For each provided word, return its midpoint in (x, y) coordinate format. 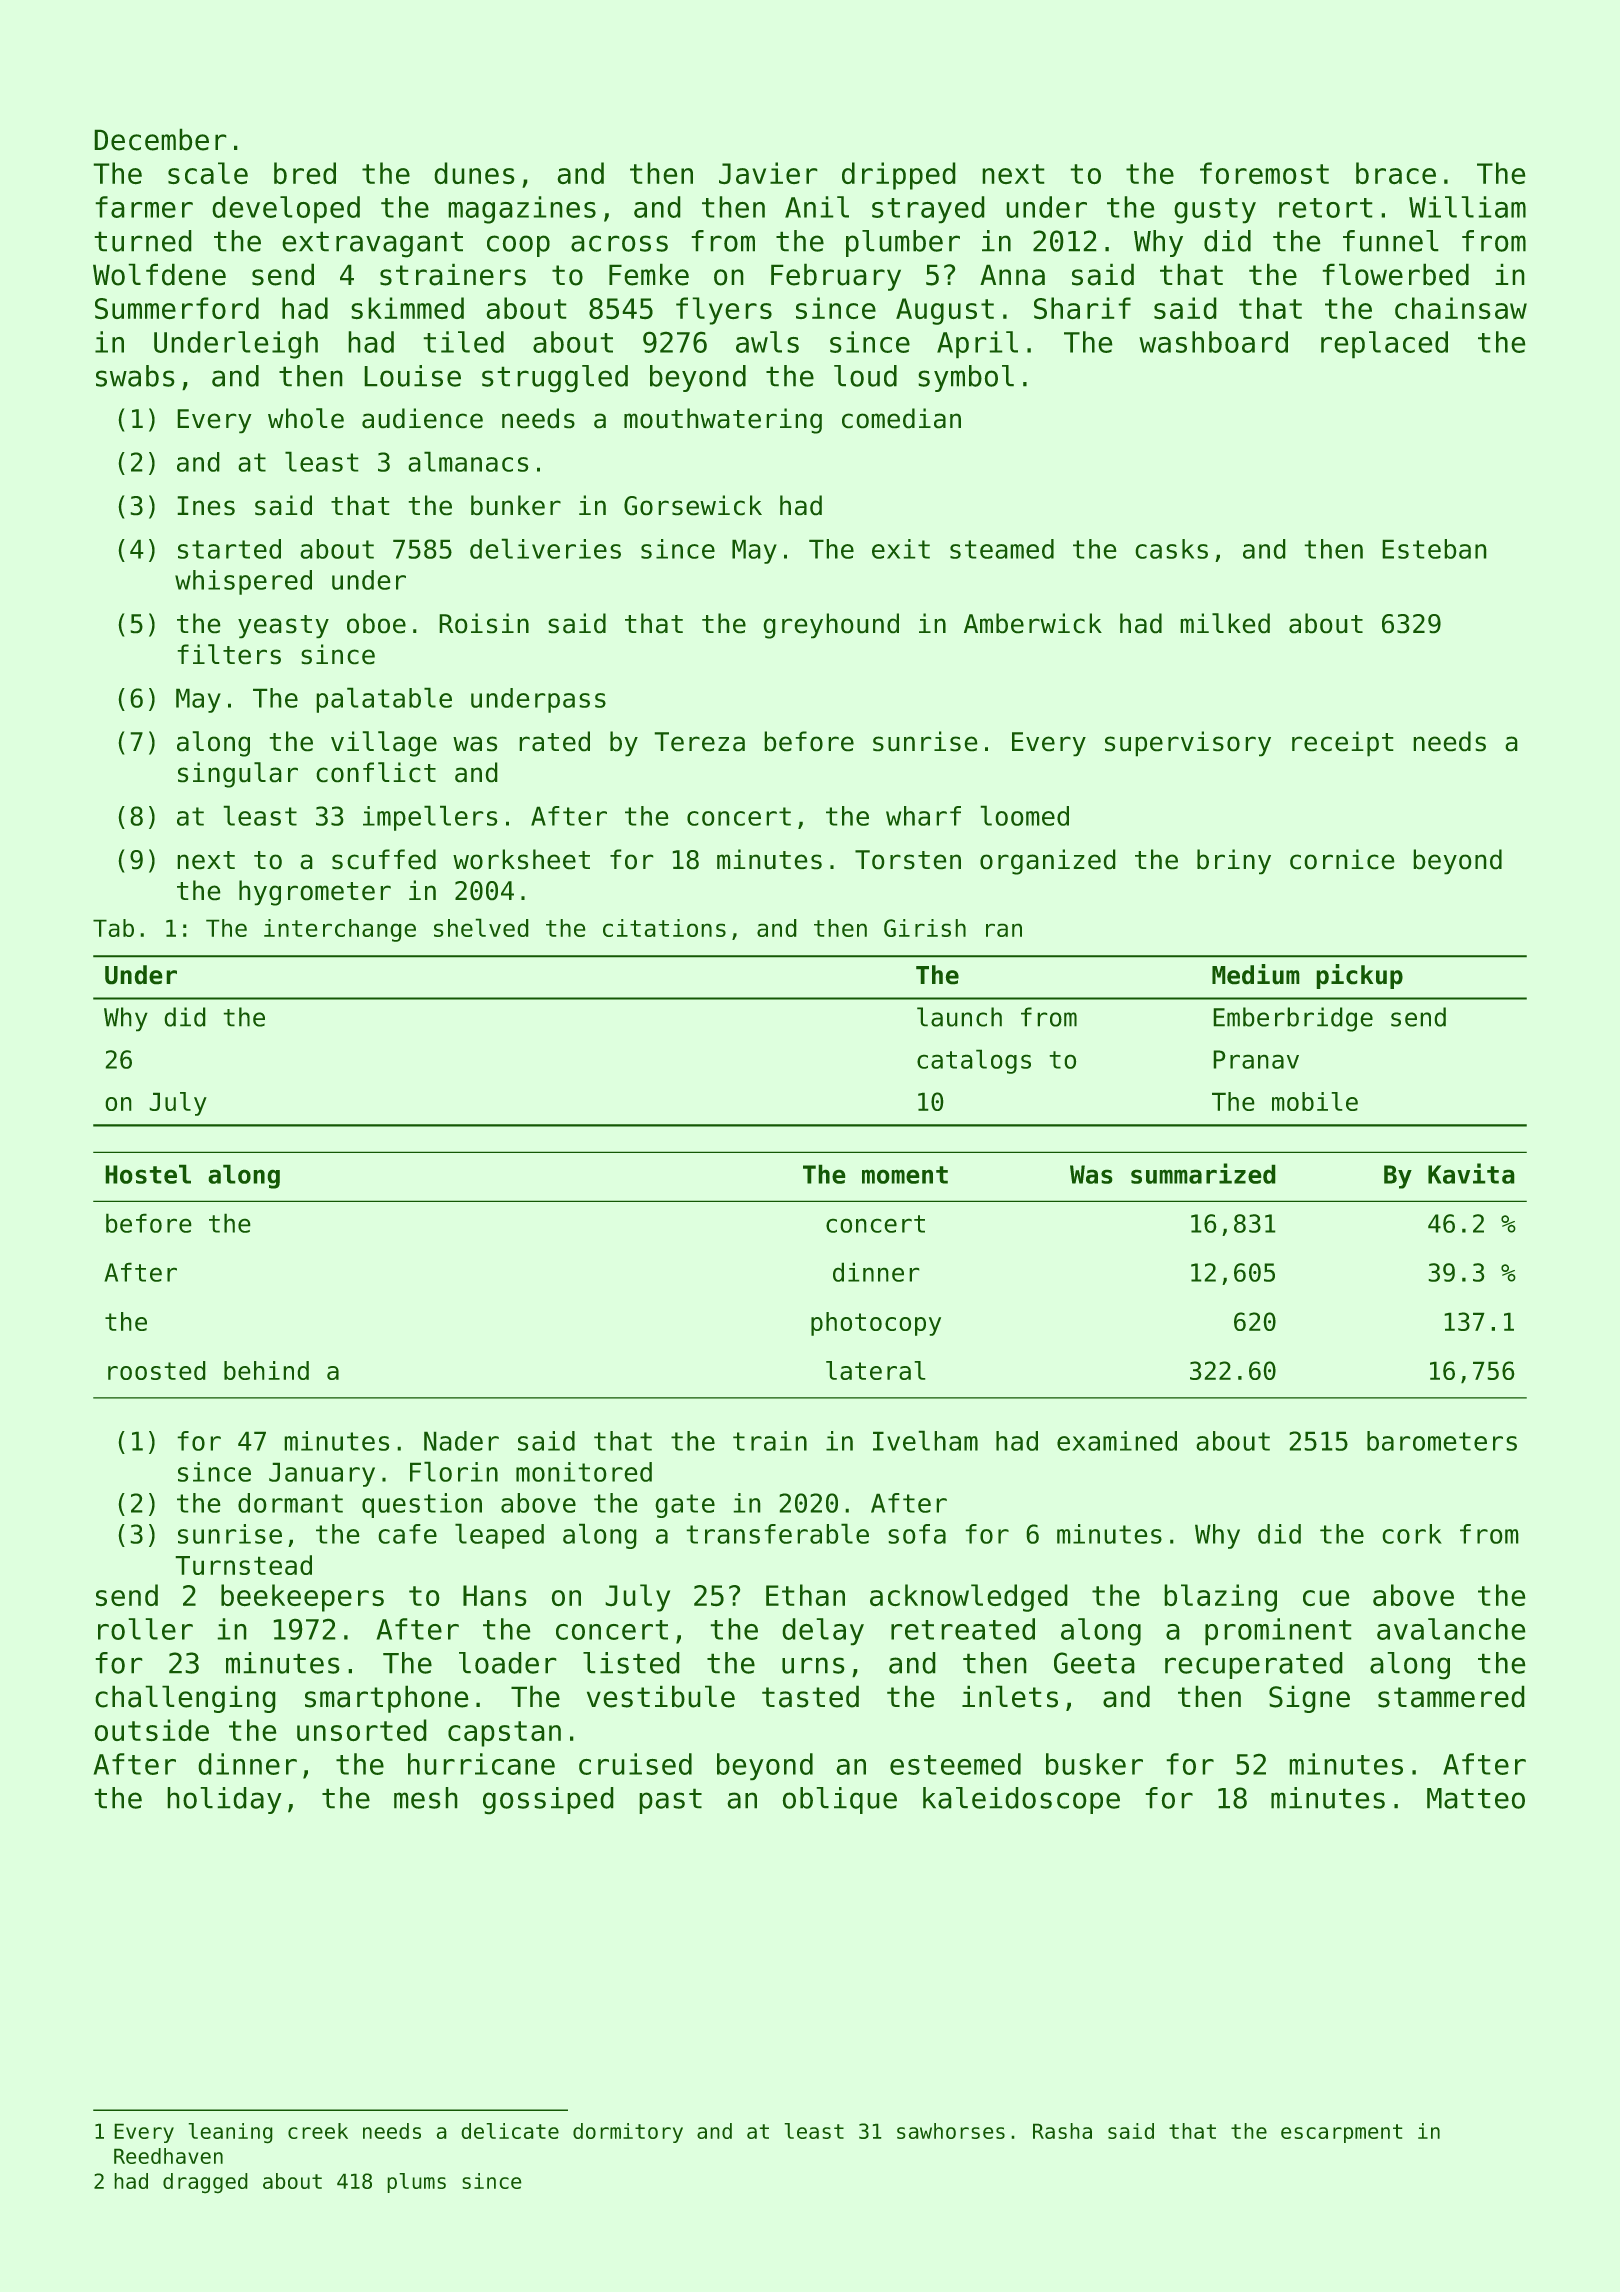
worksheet (521, 859)
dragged (205, 2183)
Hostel (148, 1174)
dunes (474, 173)
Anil (817, 207)
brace (1396, 173)
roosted (157, 1370)
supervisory (1188, 744)
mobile (1315, 1101)
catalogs (974, 1061)
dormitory (628, 2133)
